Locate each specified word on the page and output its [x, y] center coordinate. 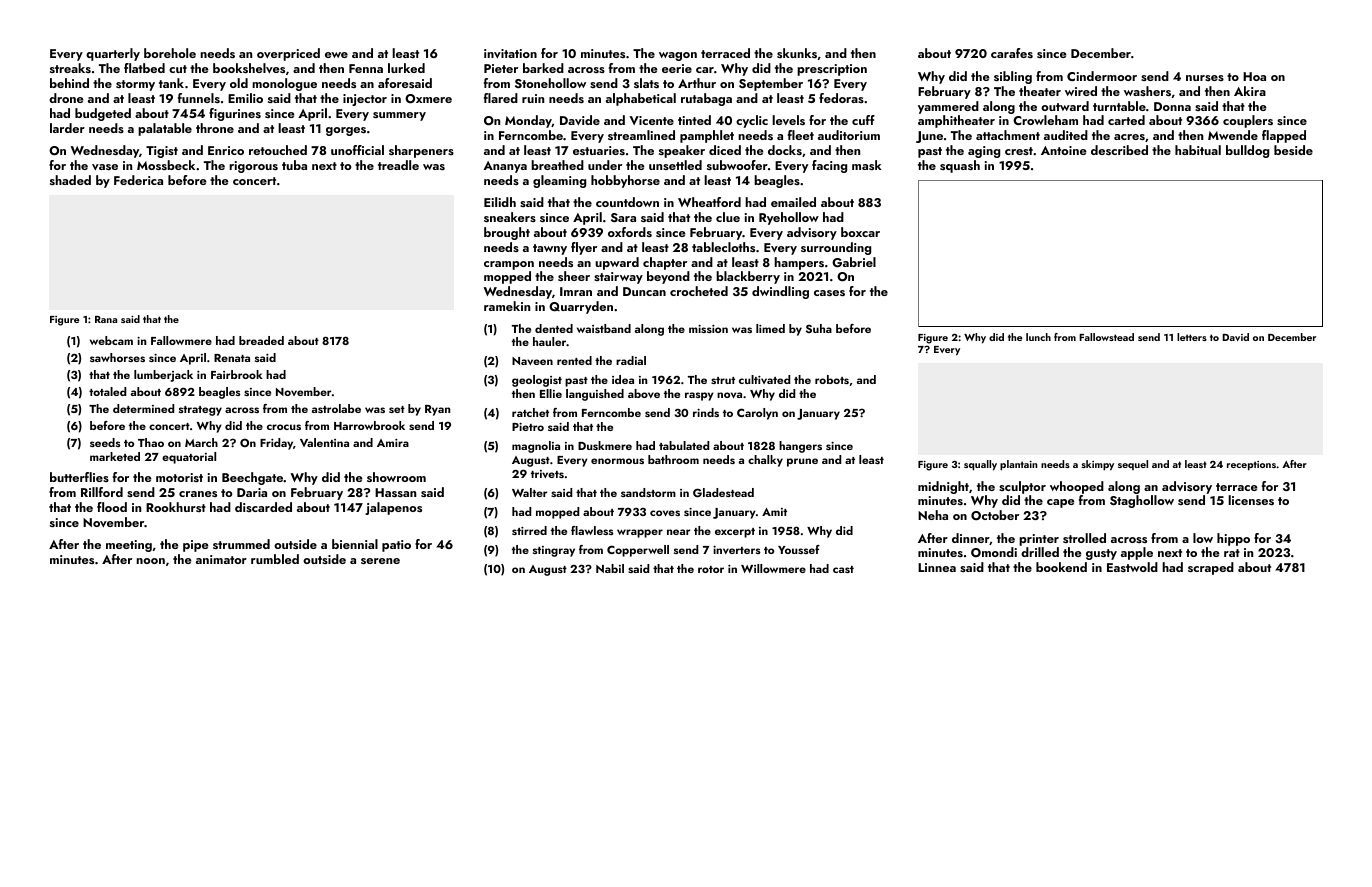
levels [788, 120]
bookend [1061, 567]
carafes [1012, 53]
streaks [70, 68]
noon [150, 561]
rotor [711, 569]
